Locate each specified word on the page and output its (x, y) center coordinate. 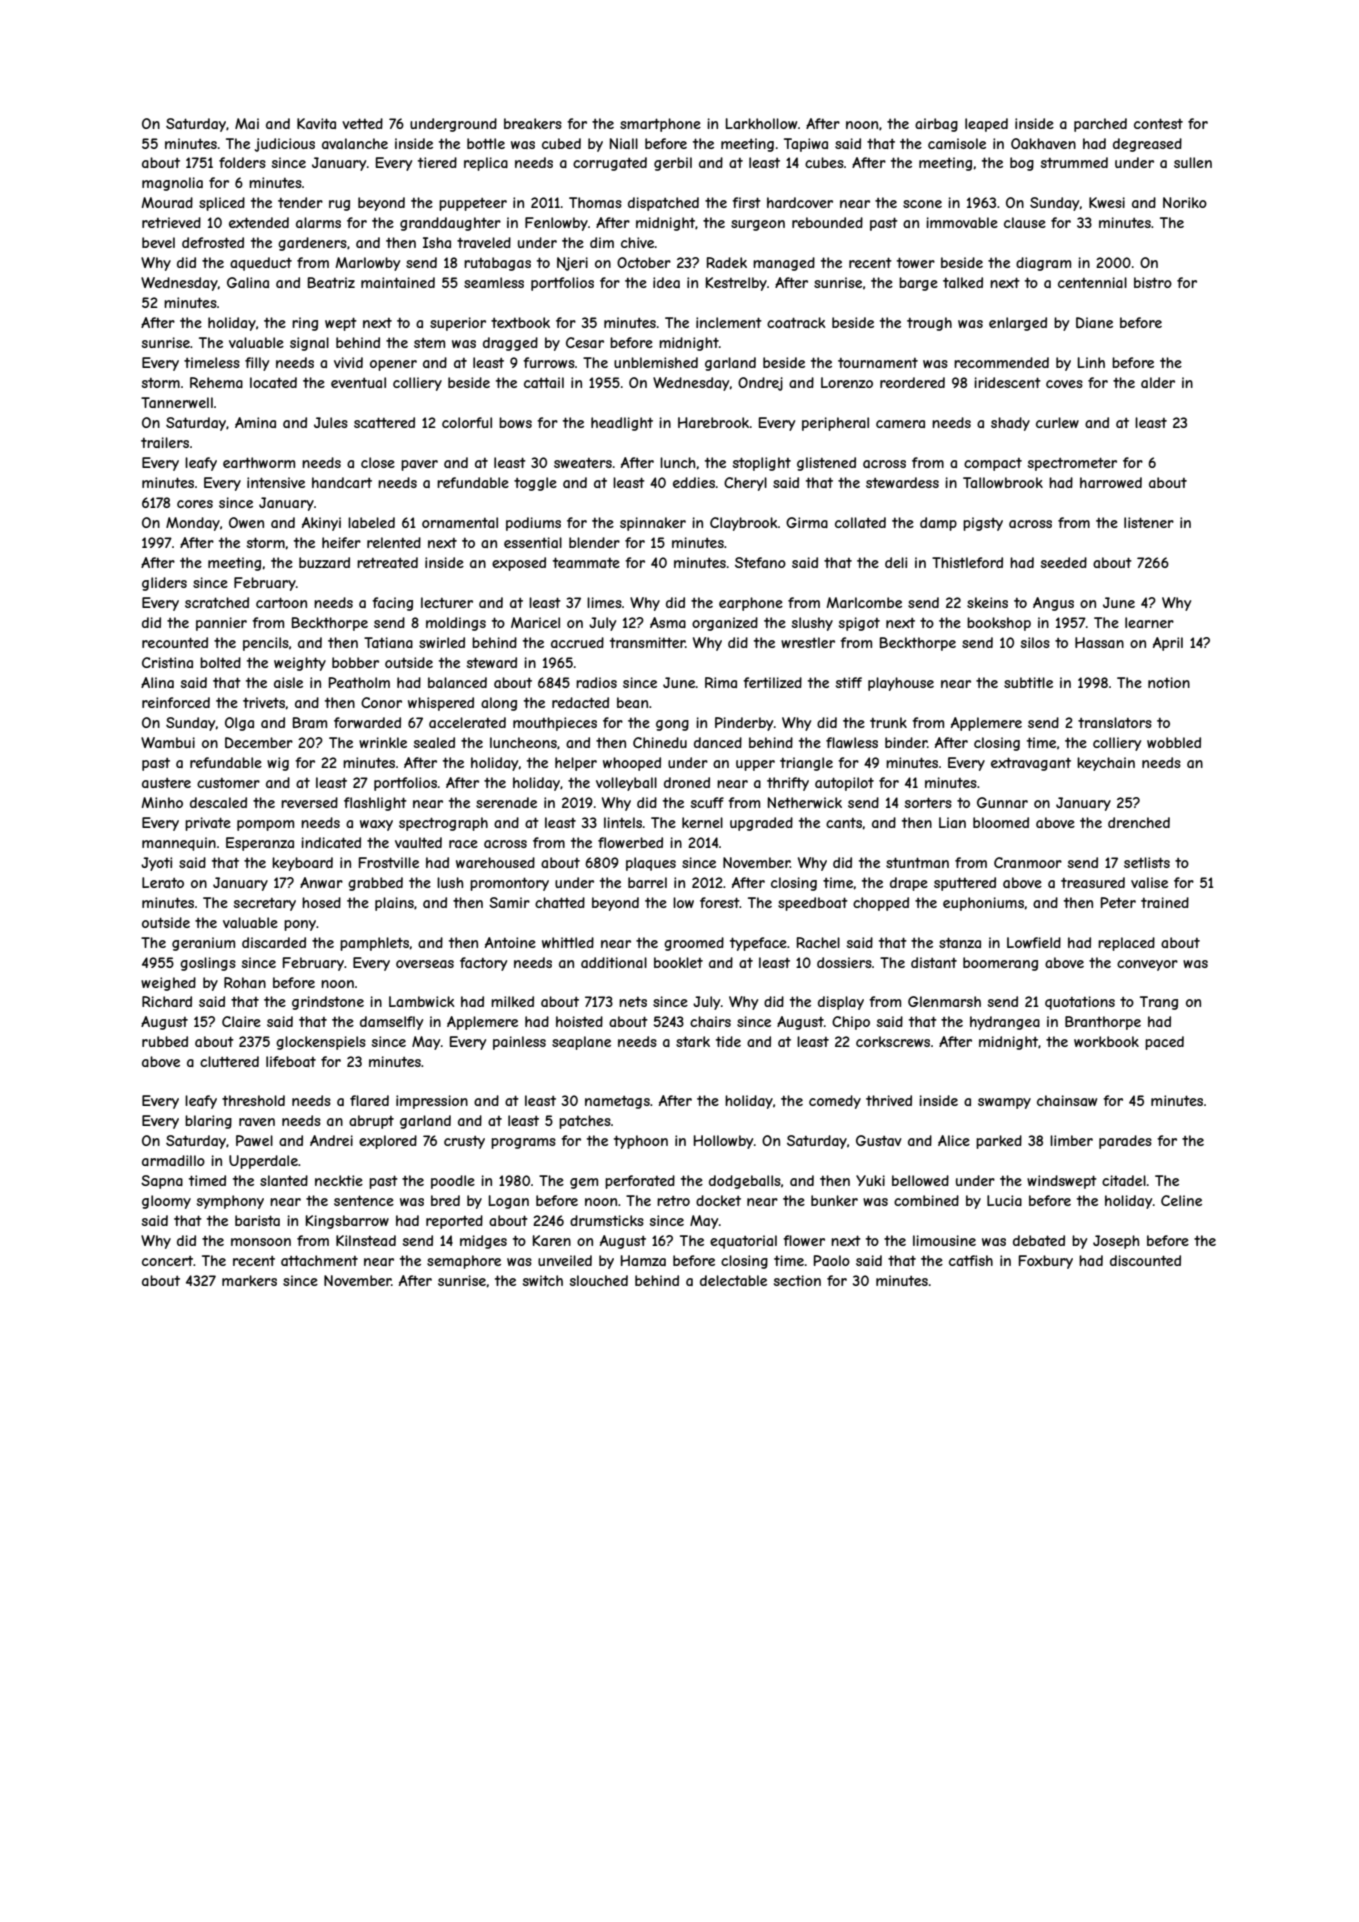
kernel (702, 822)
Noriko (1185, 202)
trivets (264, 702)
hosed (321, 902)
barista (257, 1220)
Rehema (216, 382)
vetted (362, 123)
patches (585, 1122)
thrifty (788, 784)
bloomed (1001, 822)
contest (1158, 123)
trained (1165, 902)
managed (784, 264)
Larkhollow (761, 123)
